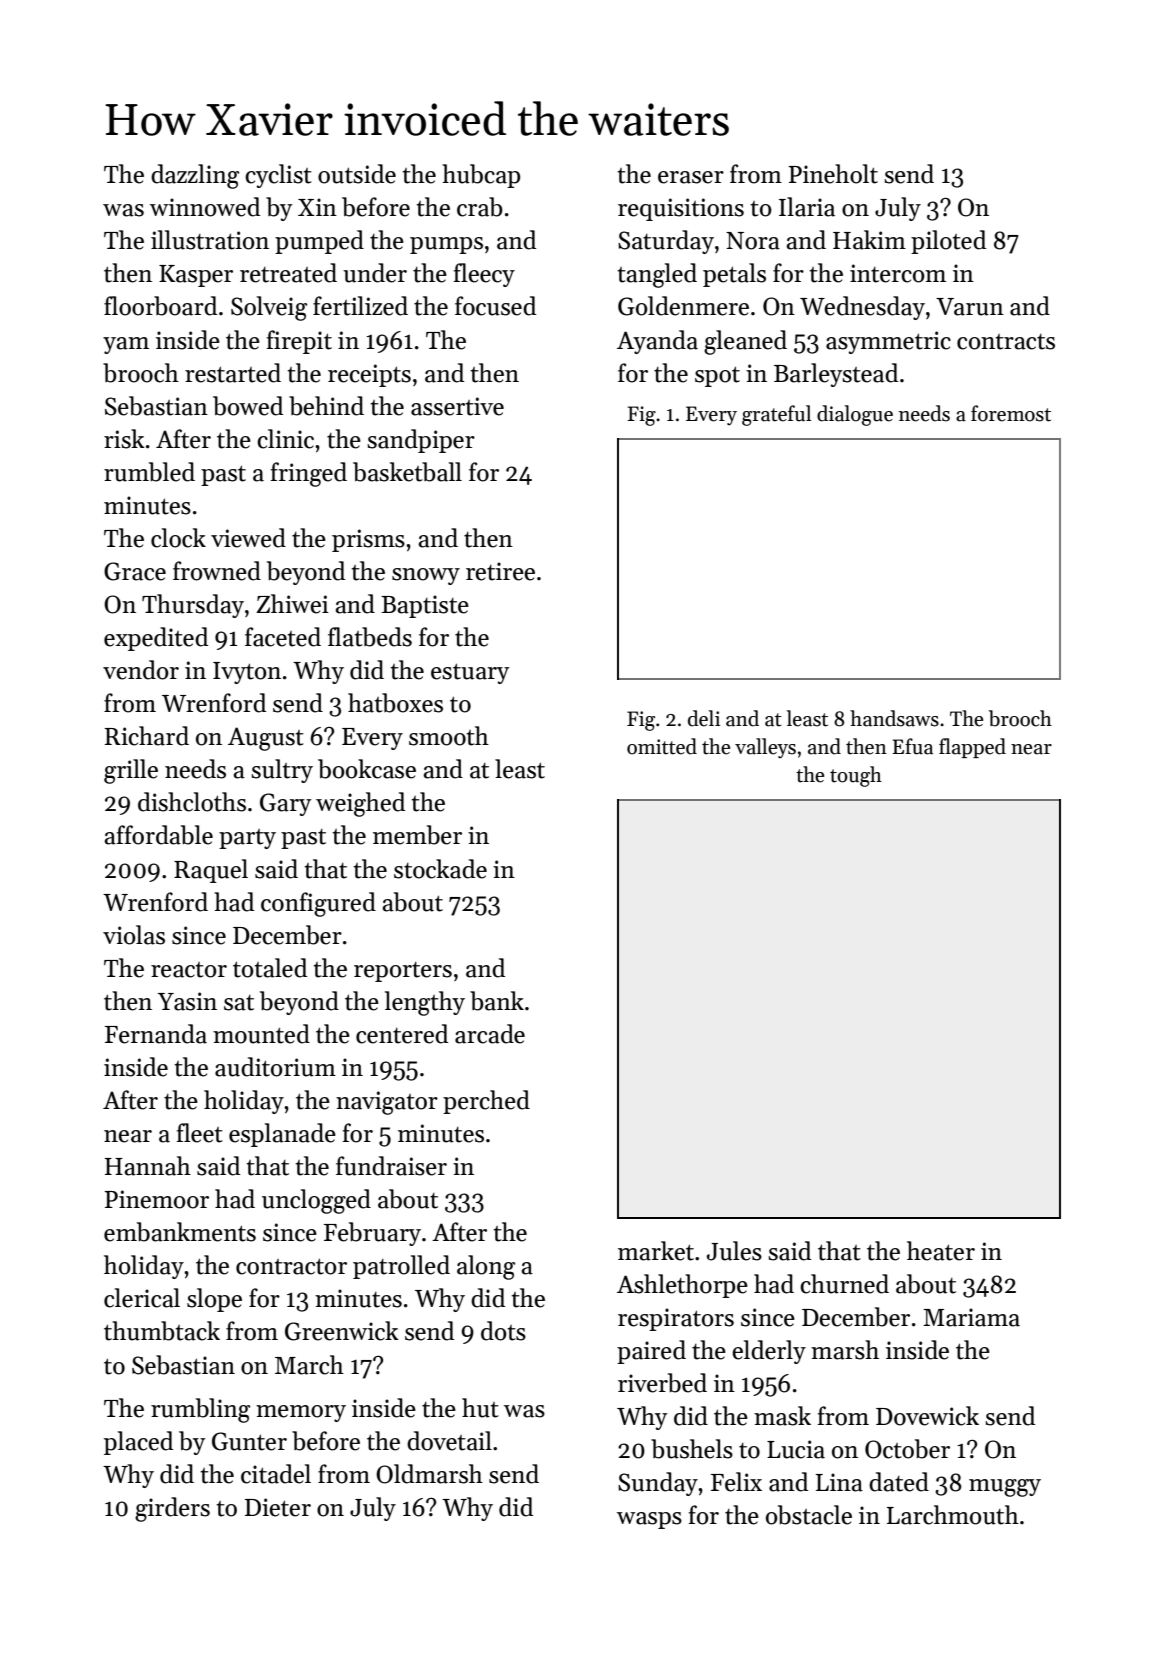 The image size is (1165, 1654). What do you see at coordinates (691, 177) in the page?
I see `eraser` at bounding box center [691, 177].
